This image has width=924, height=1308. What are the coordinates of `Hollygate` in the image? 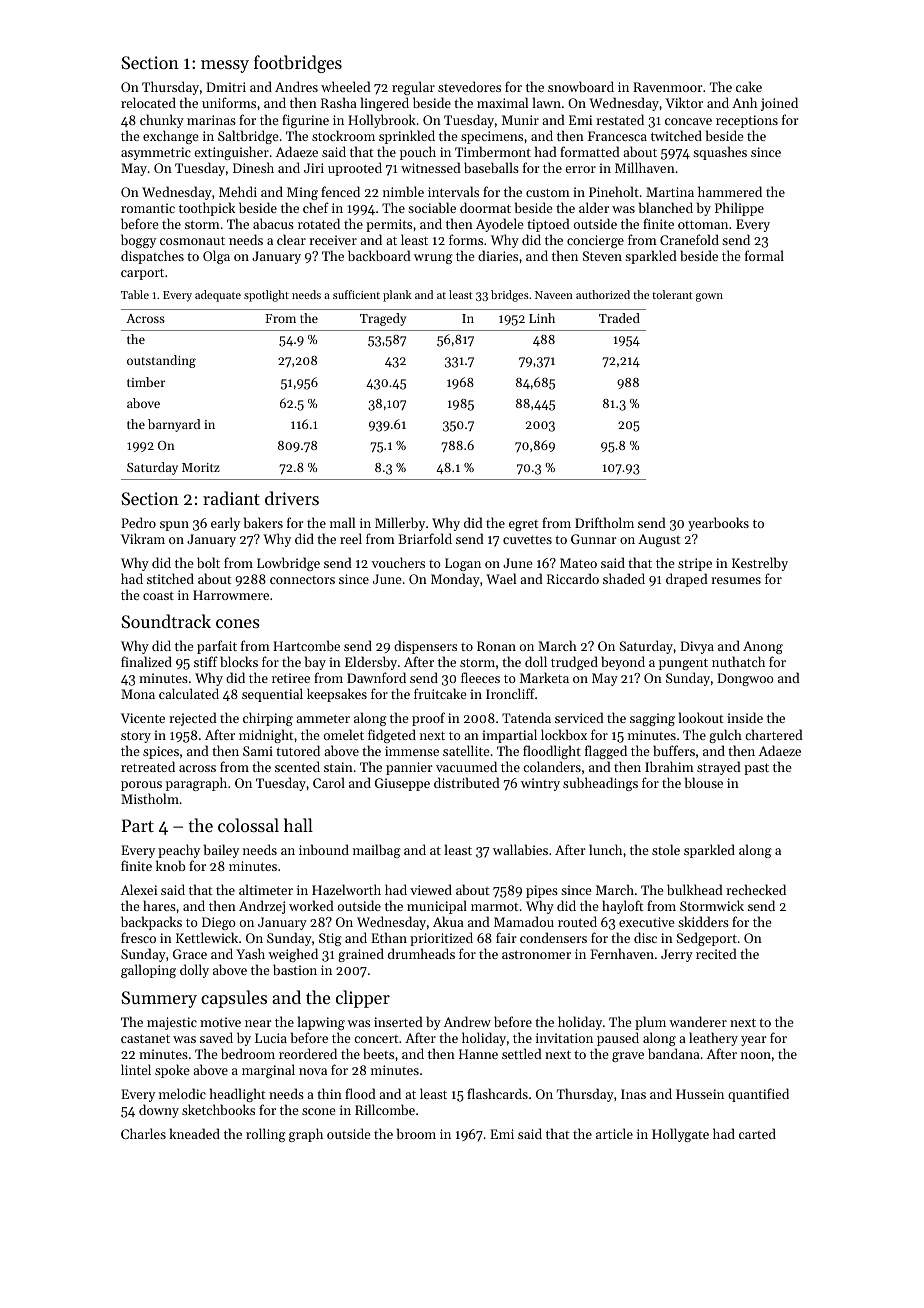 It's located at (680, 1135).
